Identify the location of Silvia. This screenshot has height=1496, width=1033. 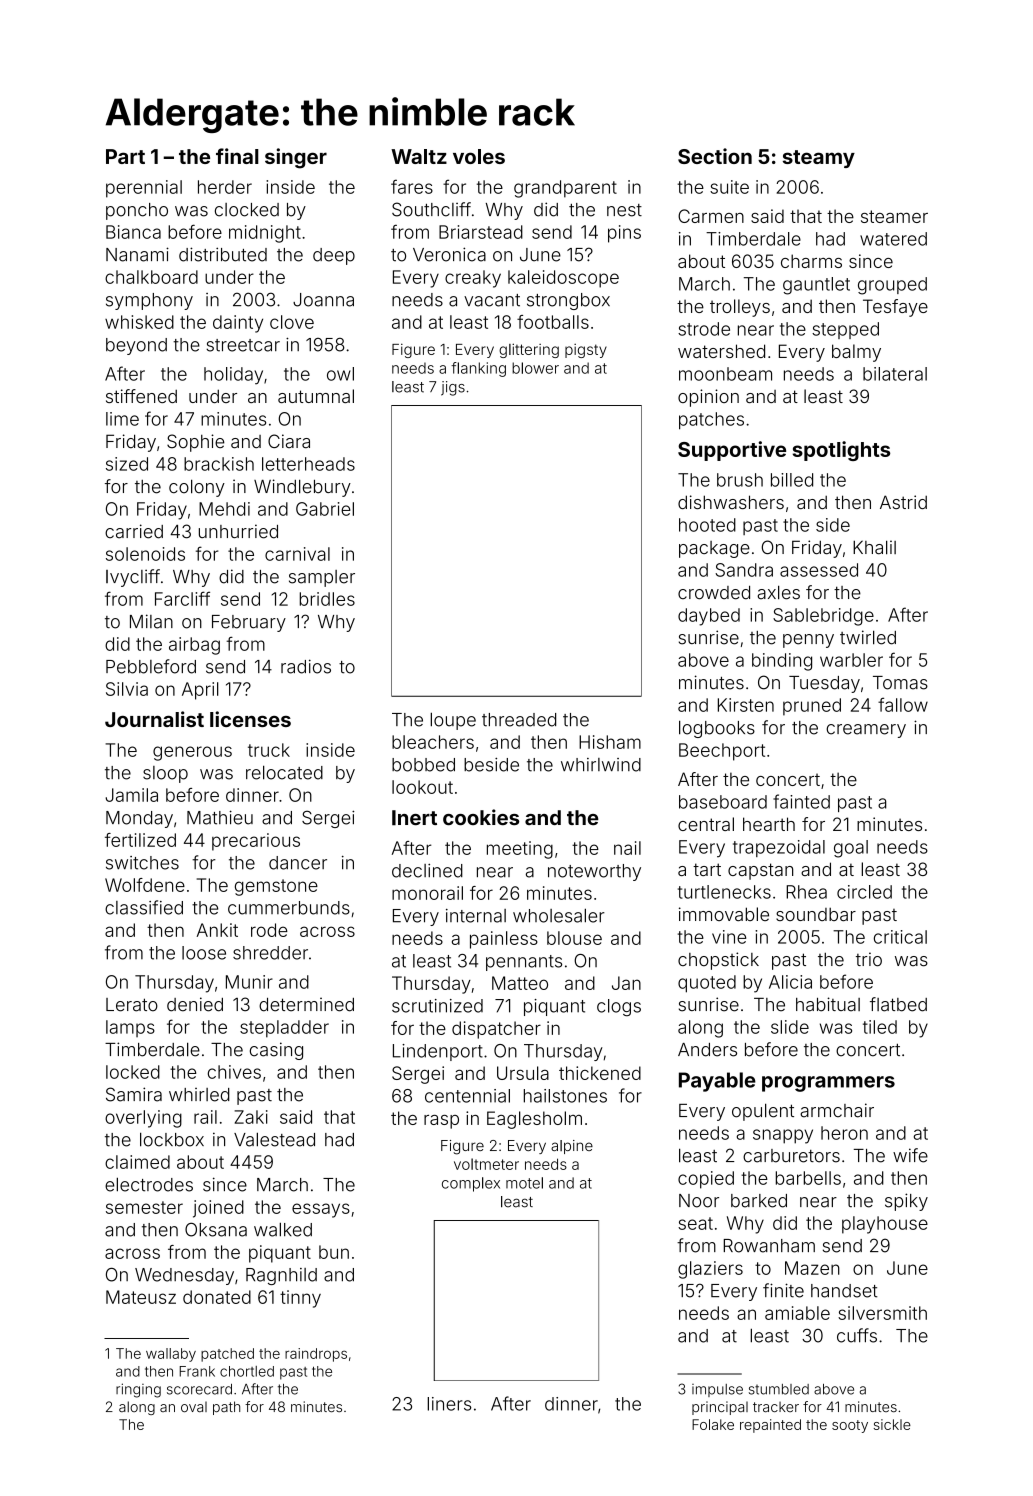
(127, 689).
